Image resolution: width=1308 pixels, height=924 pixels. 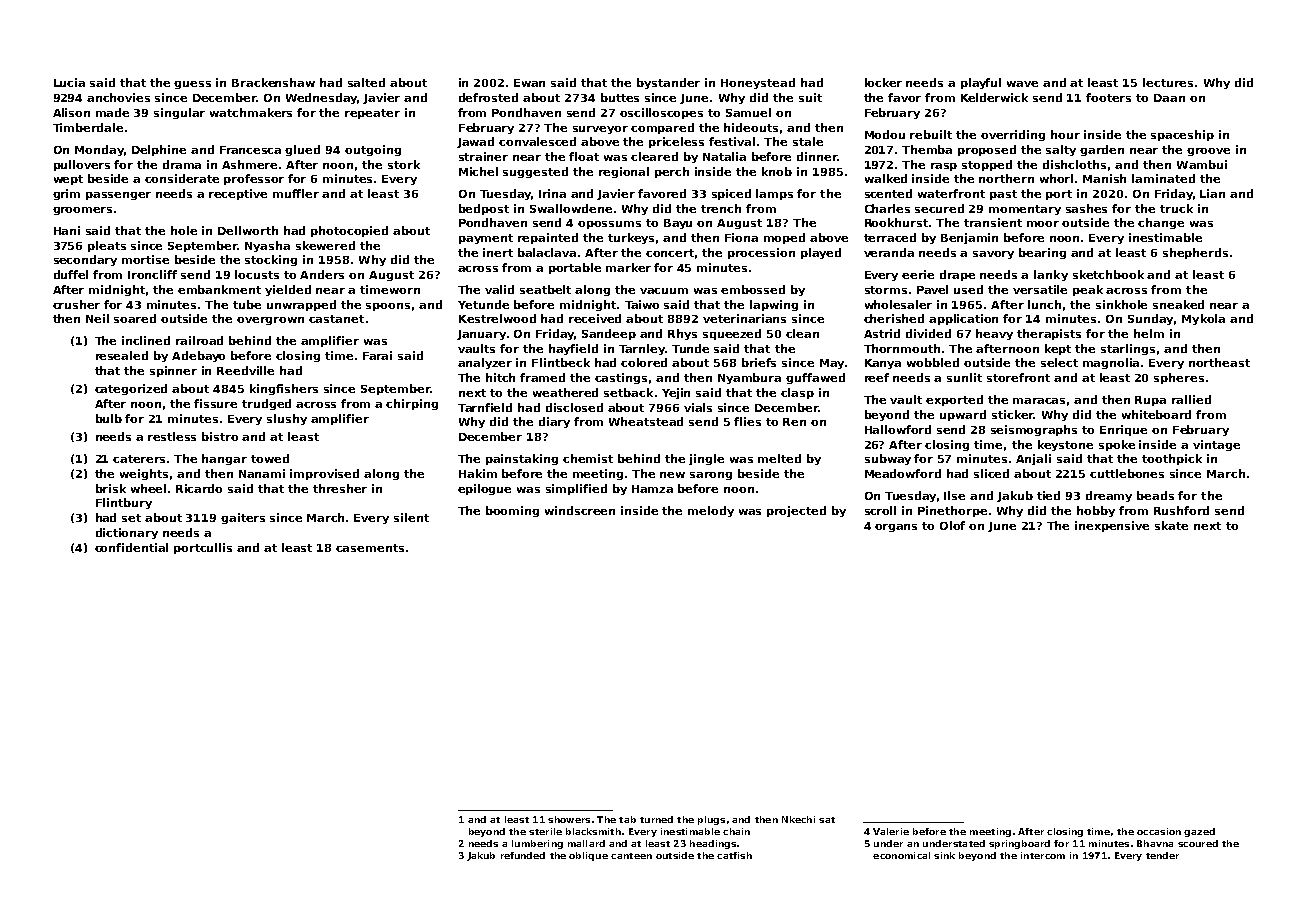 I want to click on refunded, so click(x=523, y=855).
